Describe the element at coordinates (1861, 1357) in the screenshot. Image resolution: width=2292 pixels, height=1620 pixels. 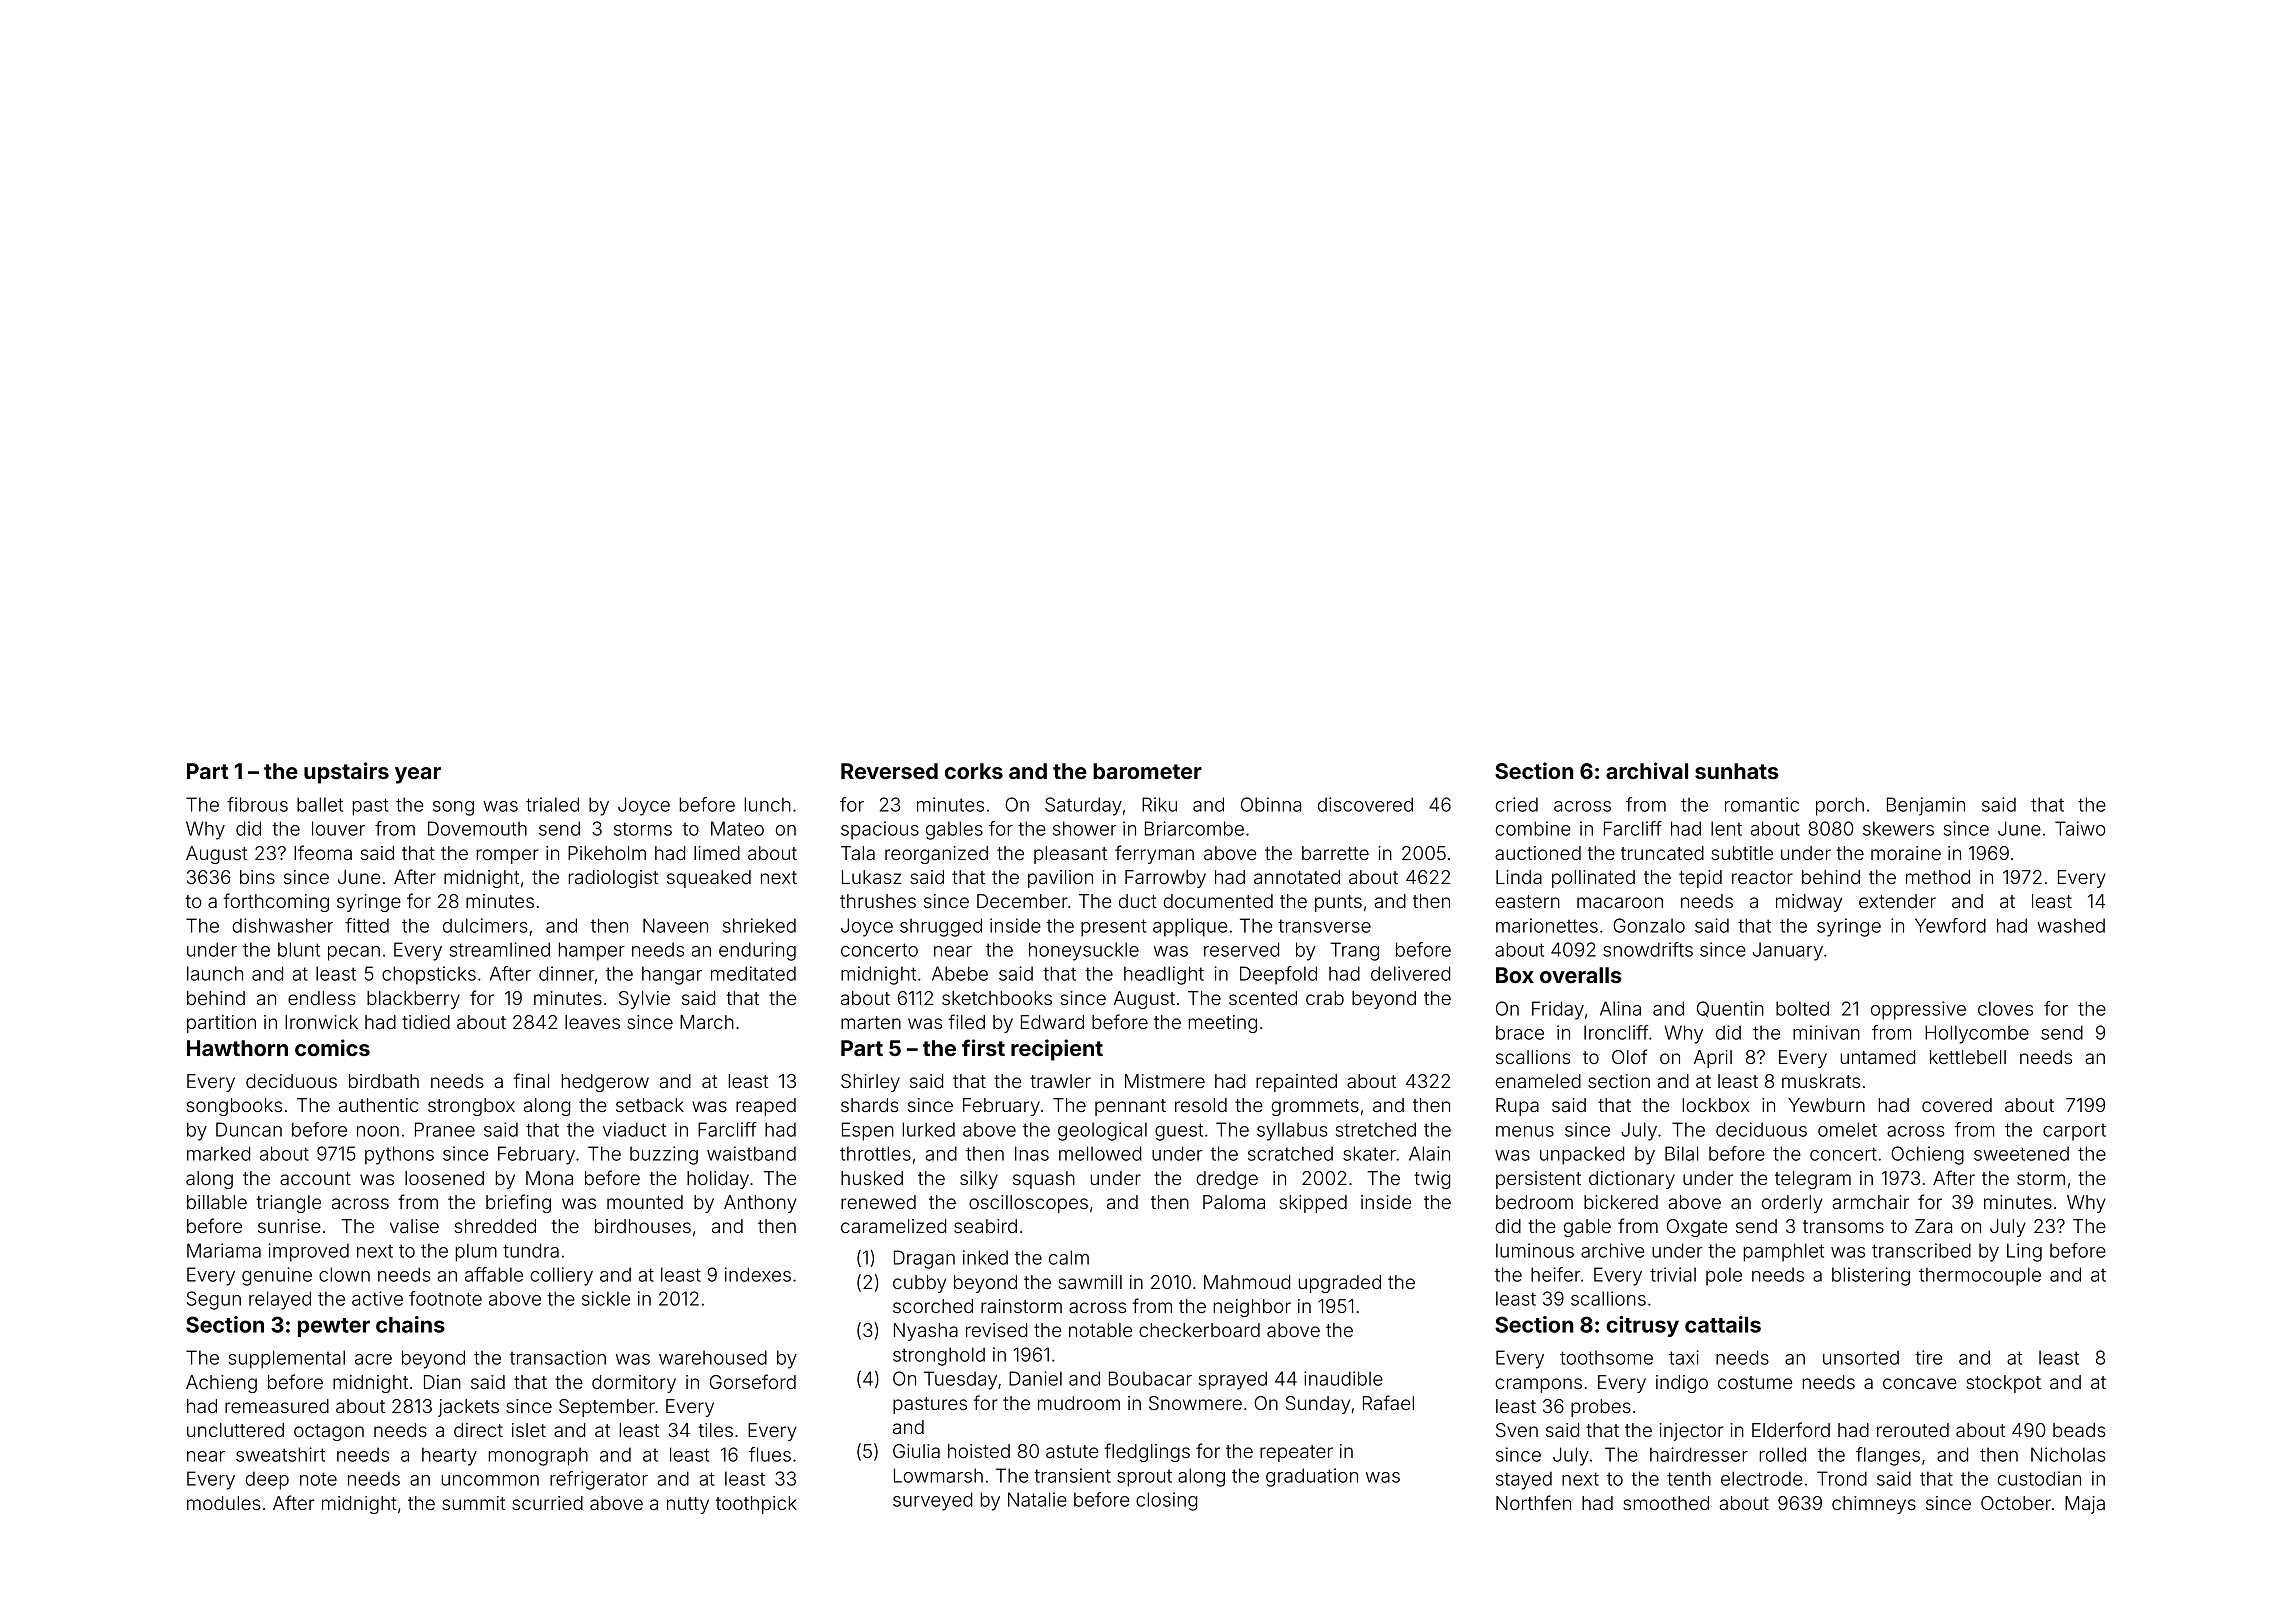
I see `unsorted` at that location.
